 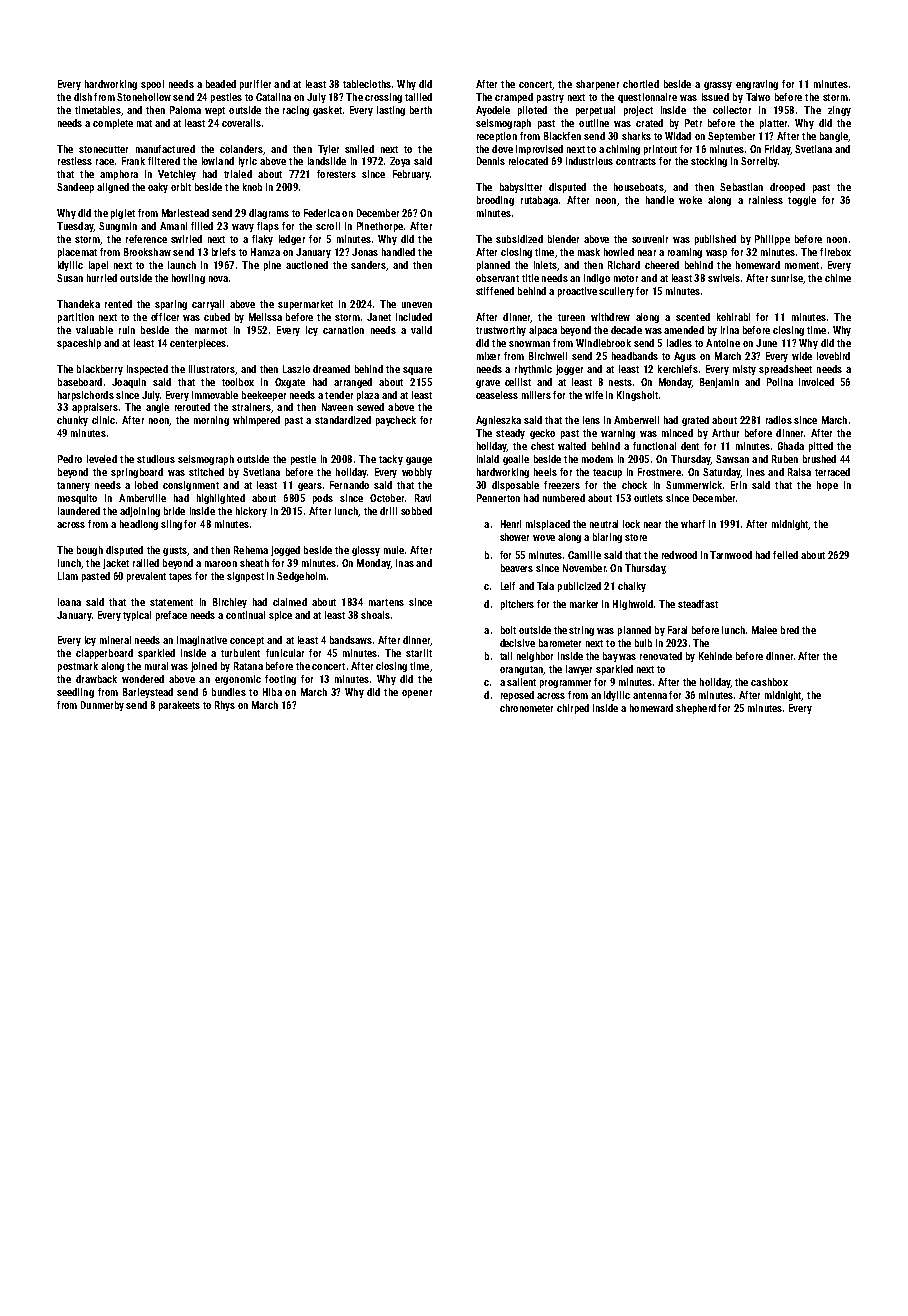 I want to click on steadfast, so click(x=698, y=604).
